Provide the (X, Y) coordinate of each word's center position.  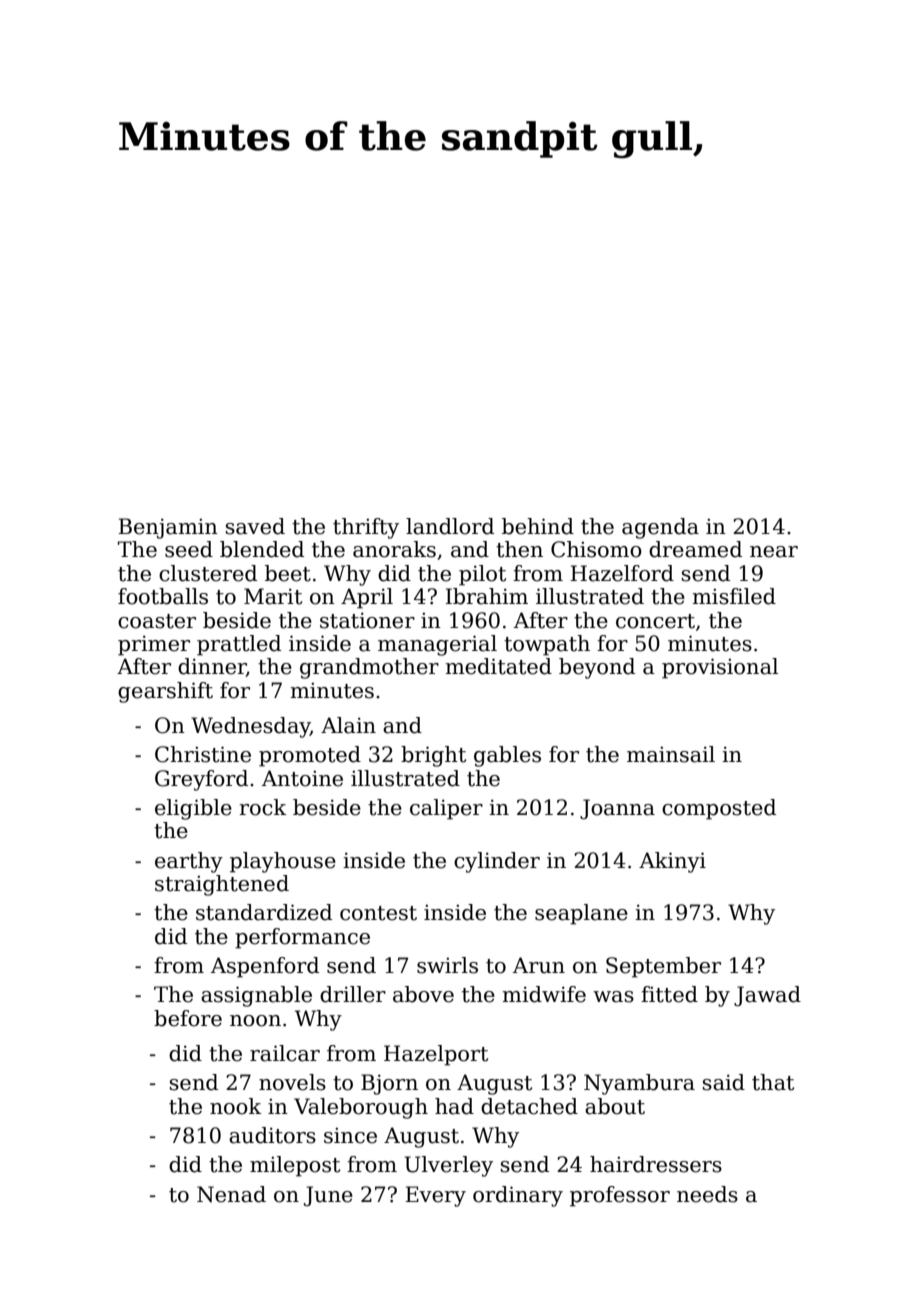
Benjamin (168, 528)
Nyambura (639, 1084)
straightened (222, 885)
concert (655, 621)
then (519, 549)
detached (529, 1106)
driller (353, 994)
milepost (295, 1166)
